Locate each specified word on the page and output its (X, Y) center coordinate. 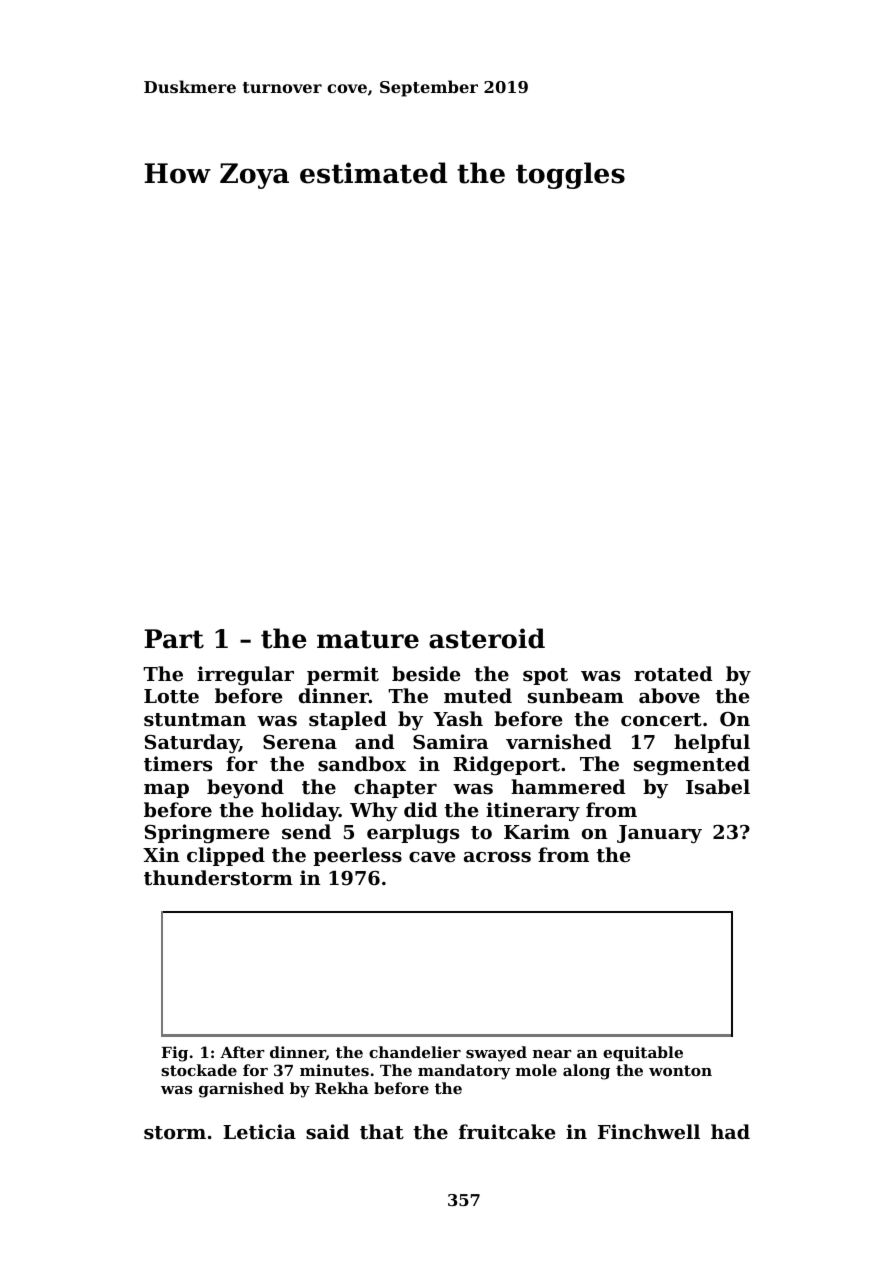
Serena (300, 742)
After (242, 1052)
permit (343, 675)
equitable (643, 1053)
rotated (673, 674)
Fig (174, 1054)
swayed (496, 1054)
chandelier (415, 1052)
